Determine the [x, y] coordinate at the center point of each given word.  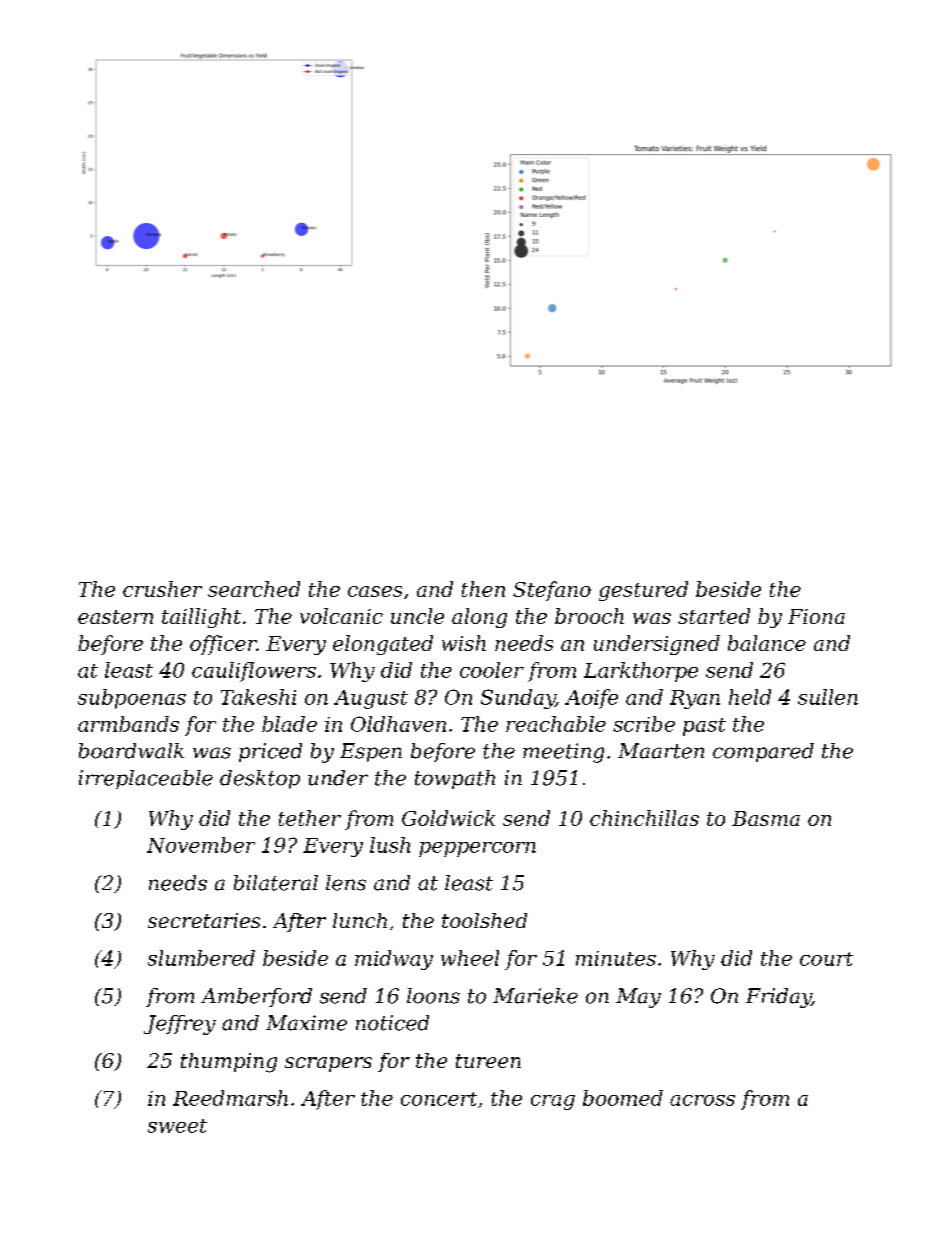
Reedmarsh [230, 1098]
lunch [360, 920]
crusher [162, 589]
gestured [643, 591]
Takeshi [258, 697]
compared [763, 752]
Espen [371, 752]
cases [375, 591]
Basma [766, 818]
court [826, 959]
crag [553, 1102]
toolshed [484, 920]
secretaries [204, 920]
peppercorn [477, 849]
